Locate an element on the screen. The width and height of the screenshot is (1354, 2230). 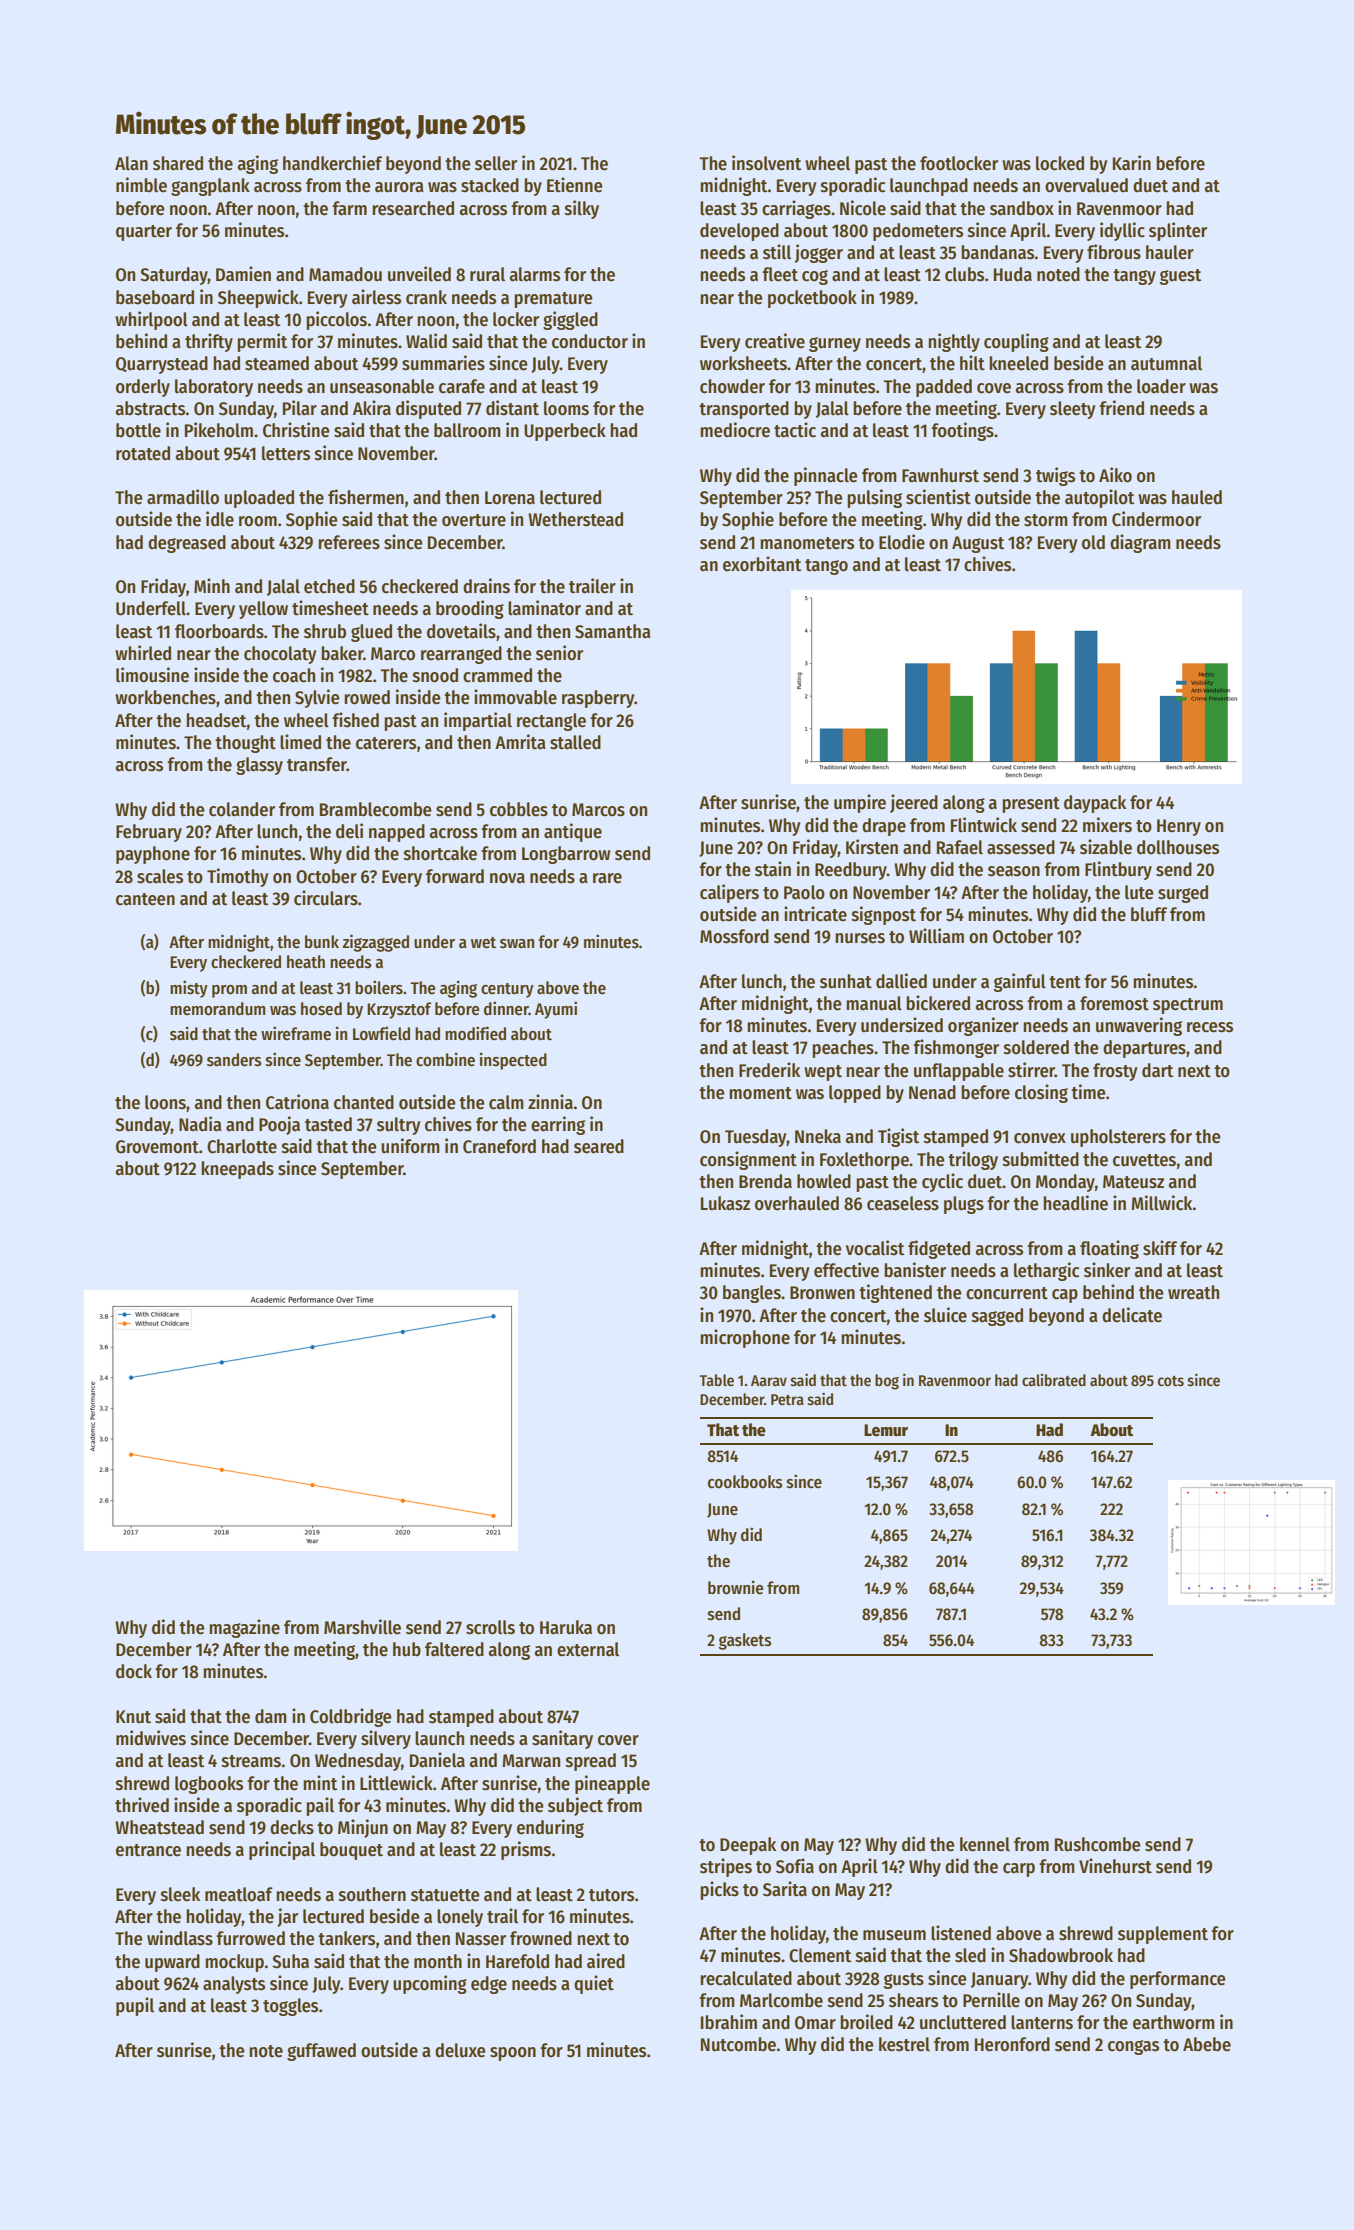
kennel is located at coordinates (985, 1844).
